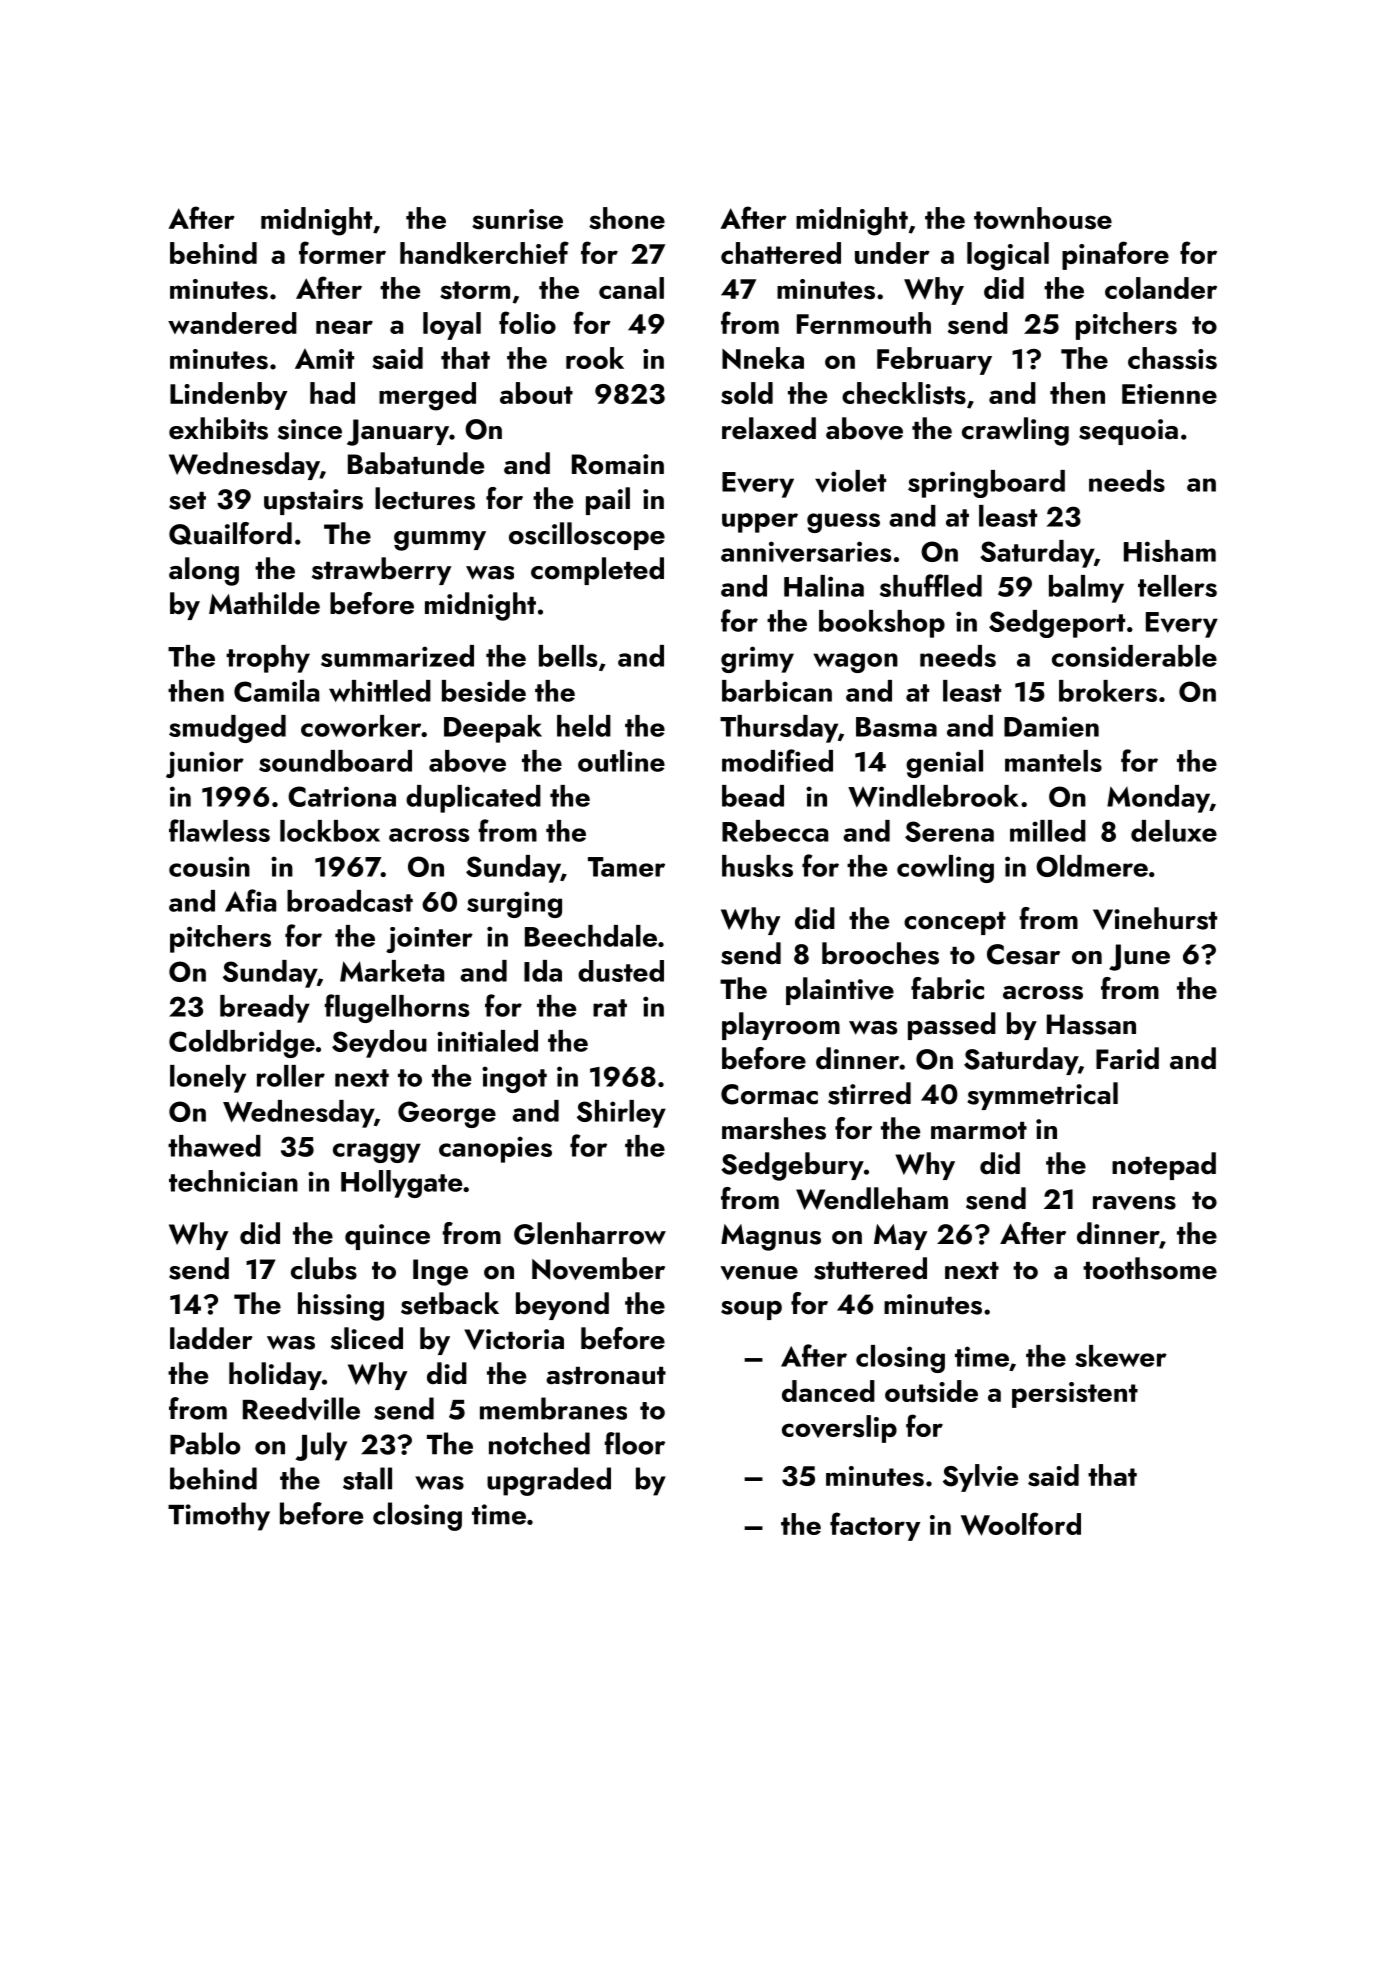  I want to click on wagon, so click(855, 663).
